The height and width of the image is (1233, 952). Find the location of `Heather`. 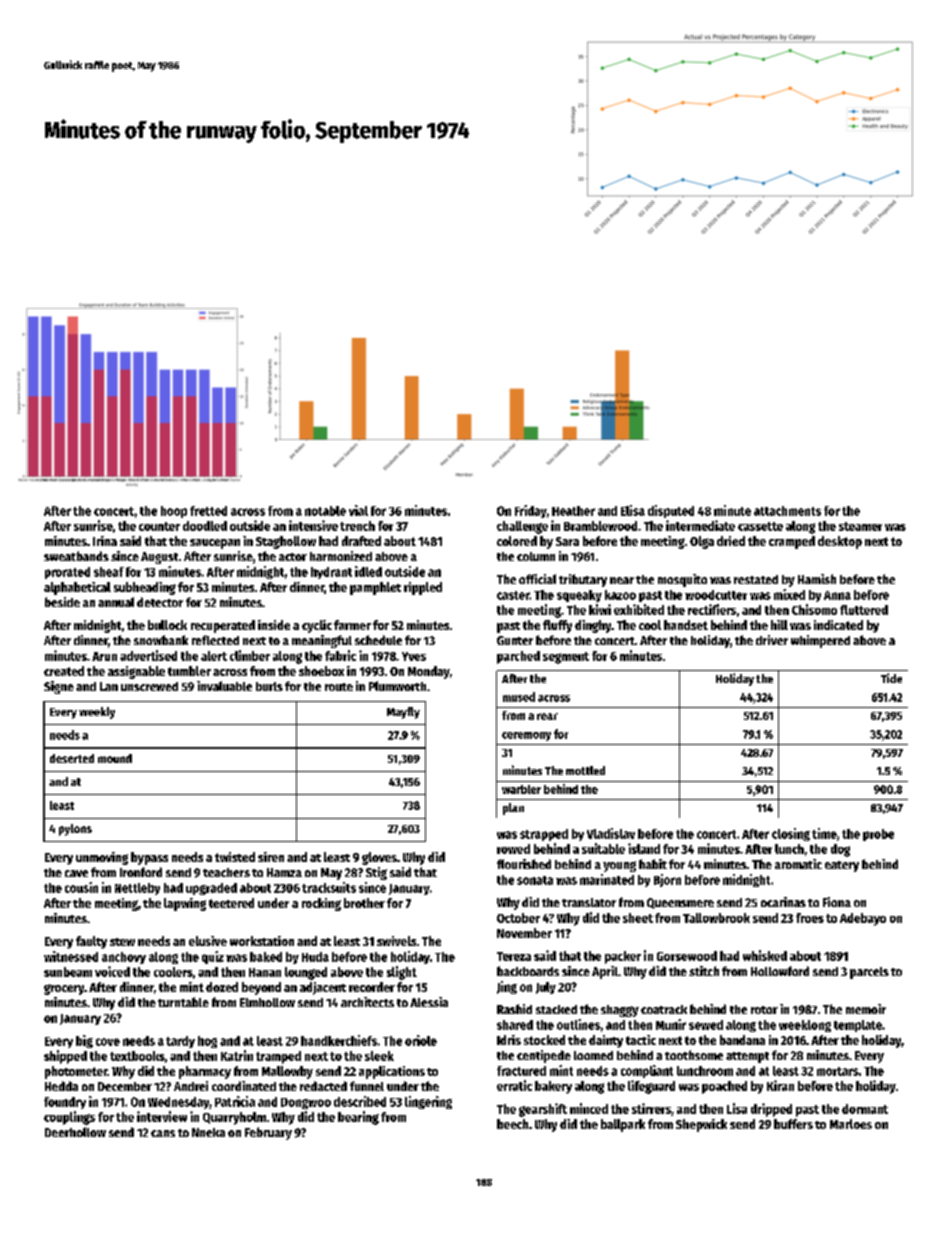

Heather is located at coordinates (573, 511).
